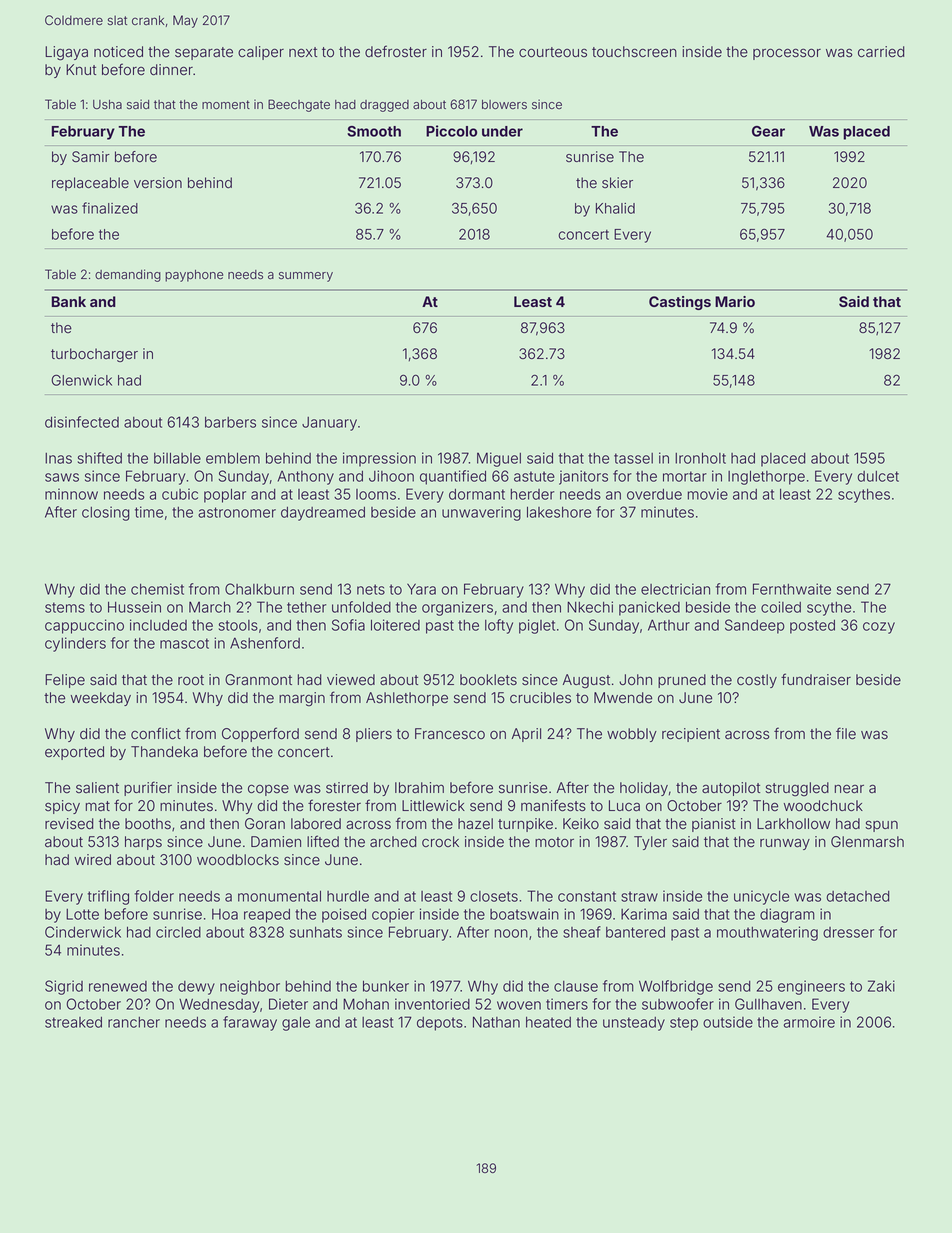 This screenshot has height=1233, width=952. Describe the element at coordinates (66, 53) in the screenshot. I see `Ligaya` at that location.
